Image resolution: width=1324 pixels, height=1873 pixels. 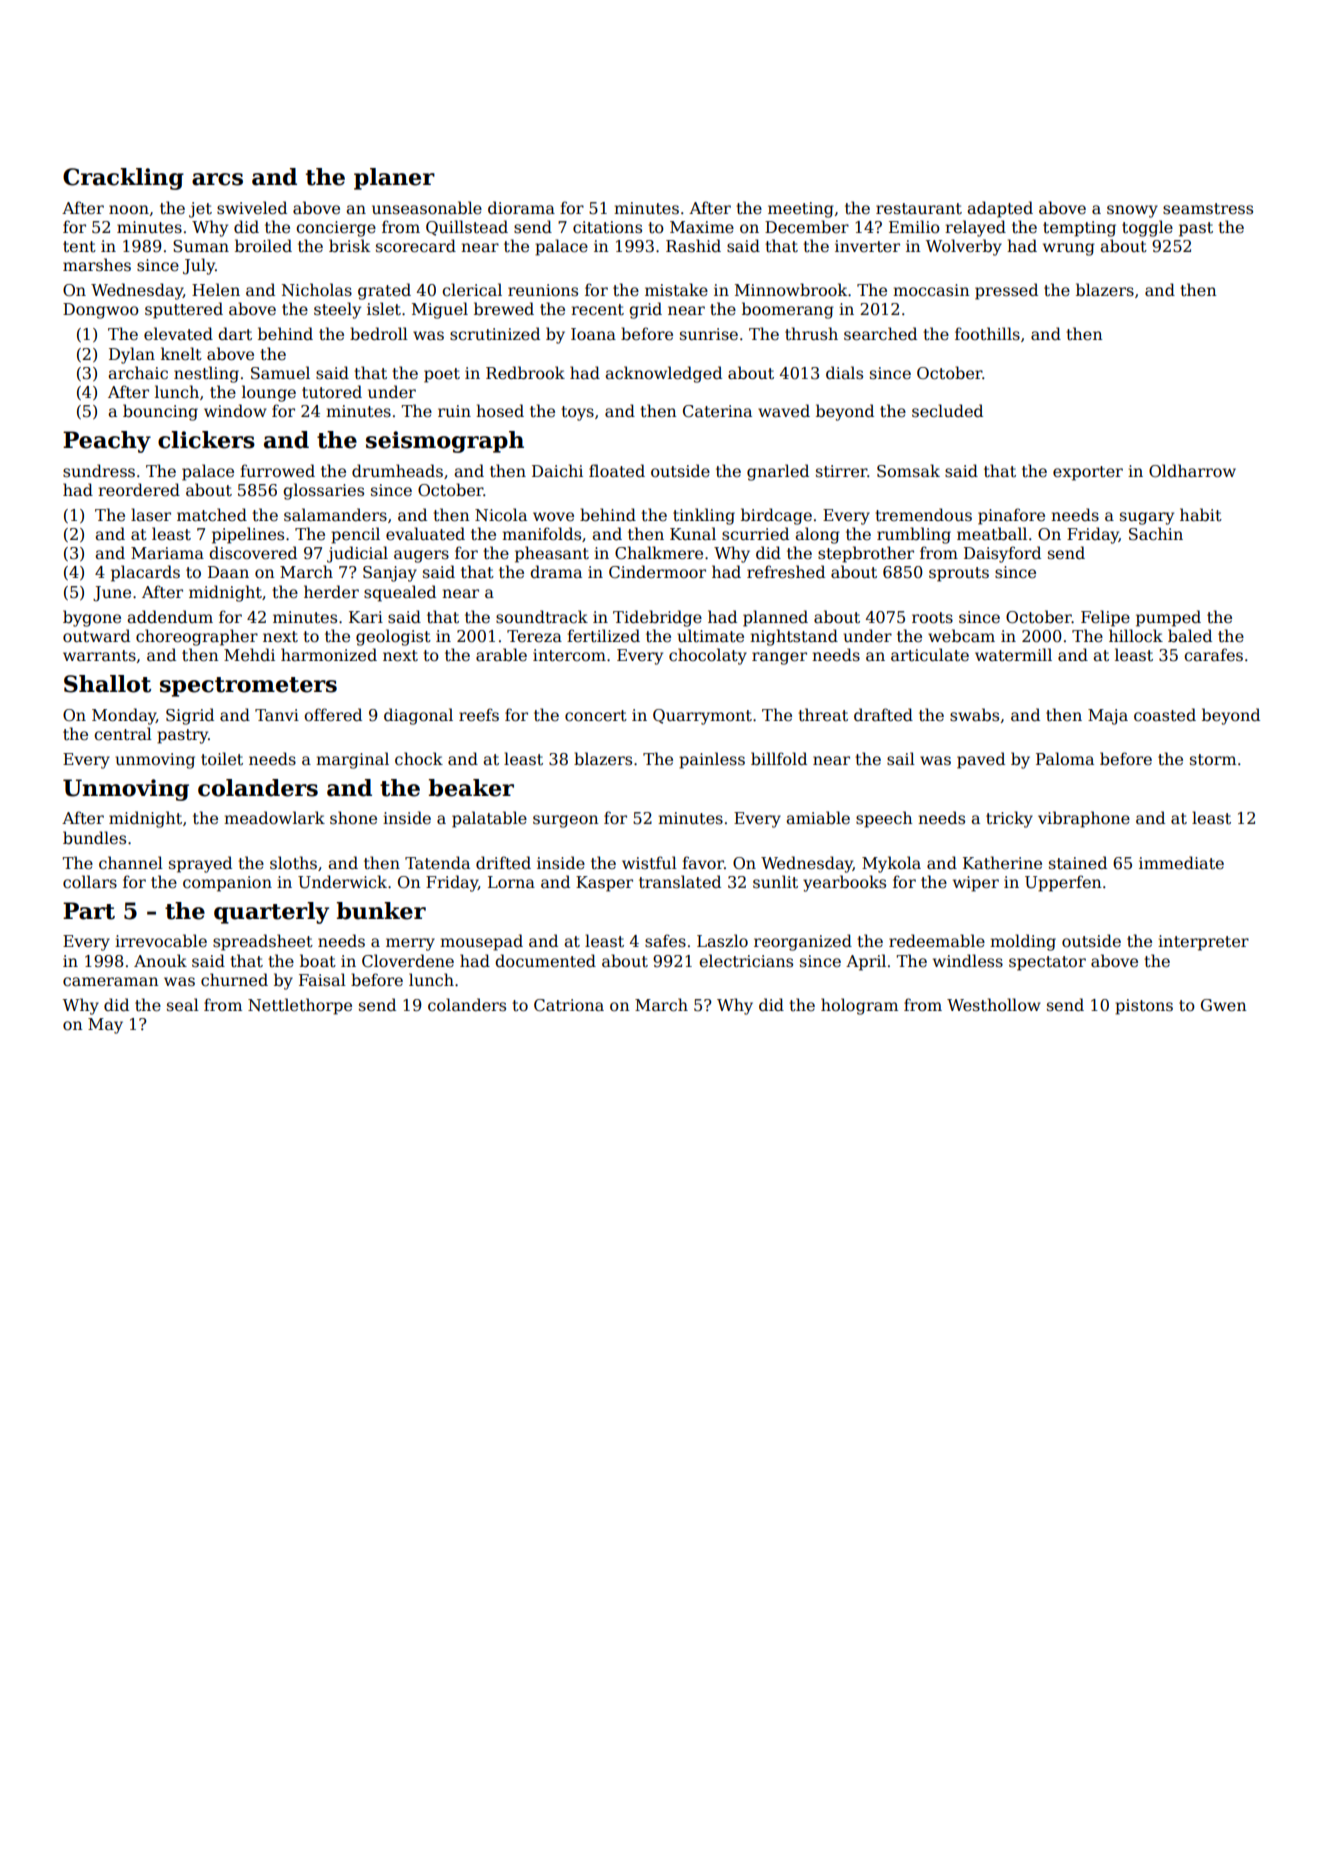 What do you see at coordinates (525, 373) in the screenshot?
I see `Redbrook` at bounding box center [525, 373].
